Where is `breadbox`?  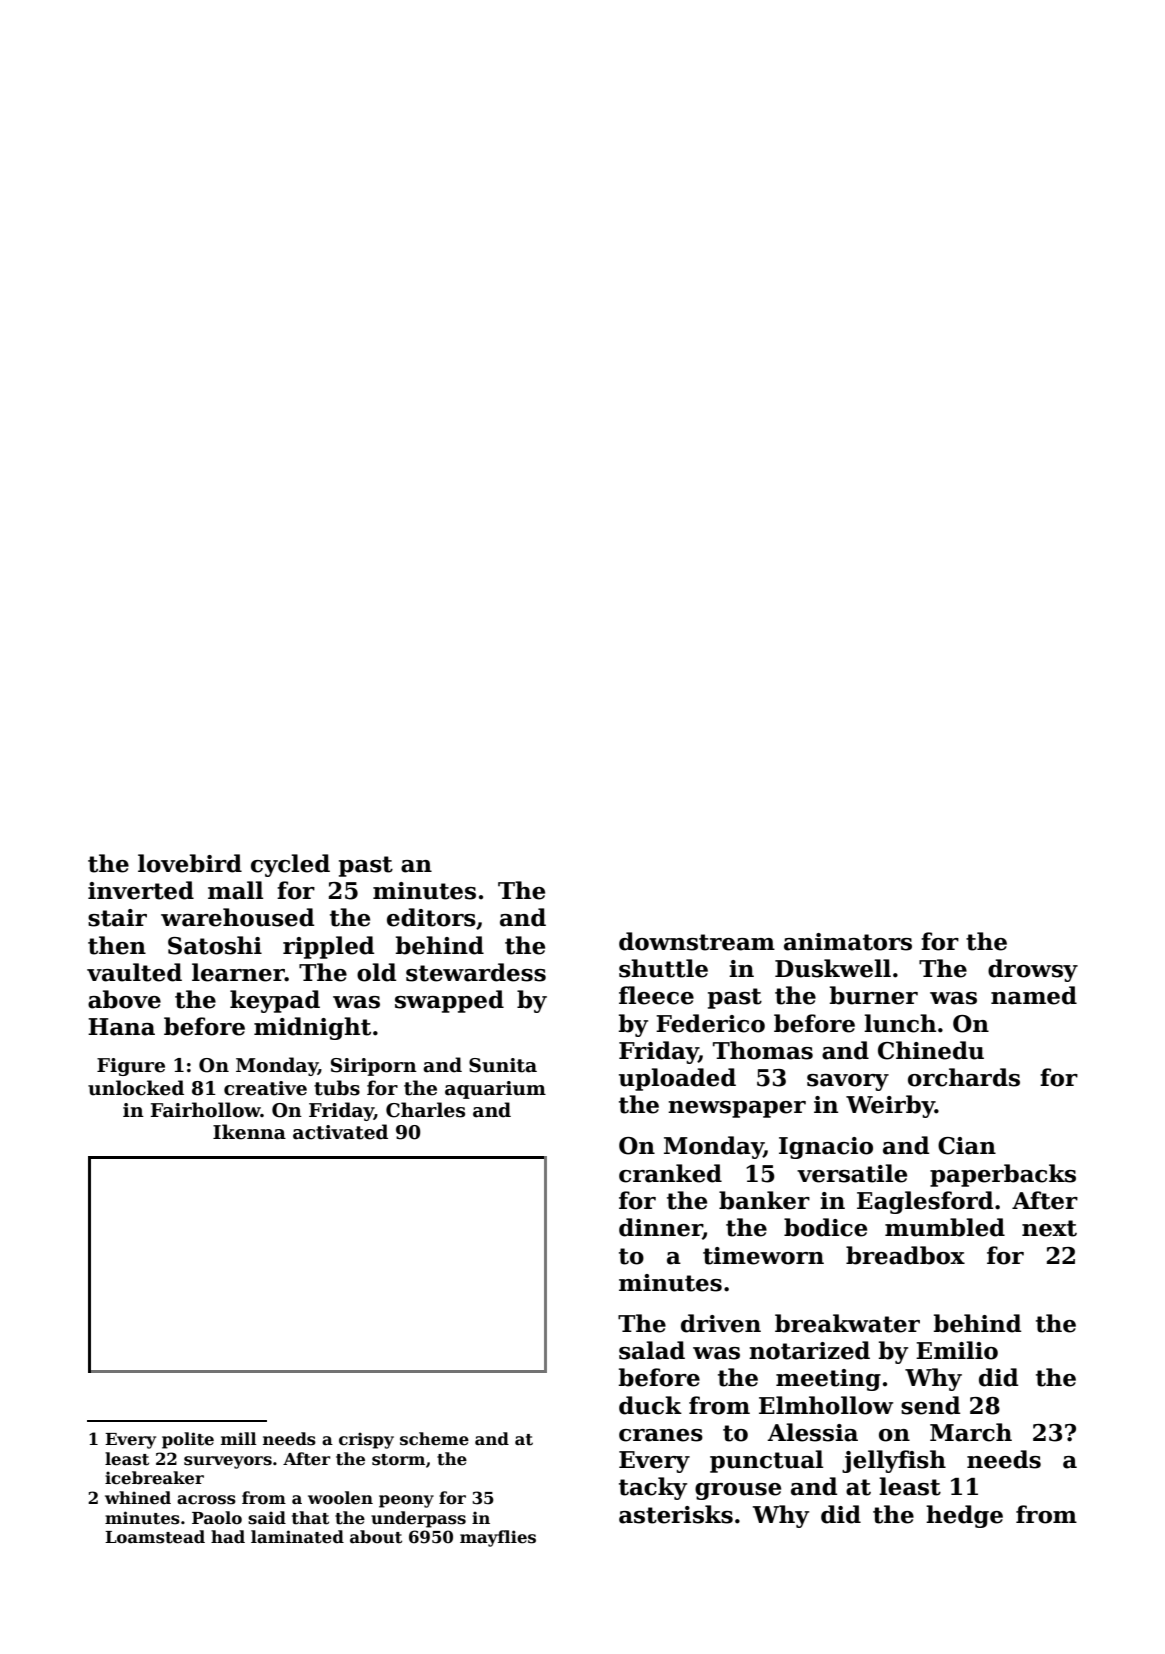 breadbox is located at coordinates (905, 1255).
